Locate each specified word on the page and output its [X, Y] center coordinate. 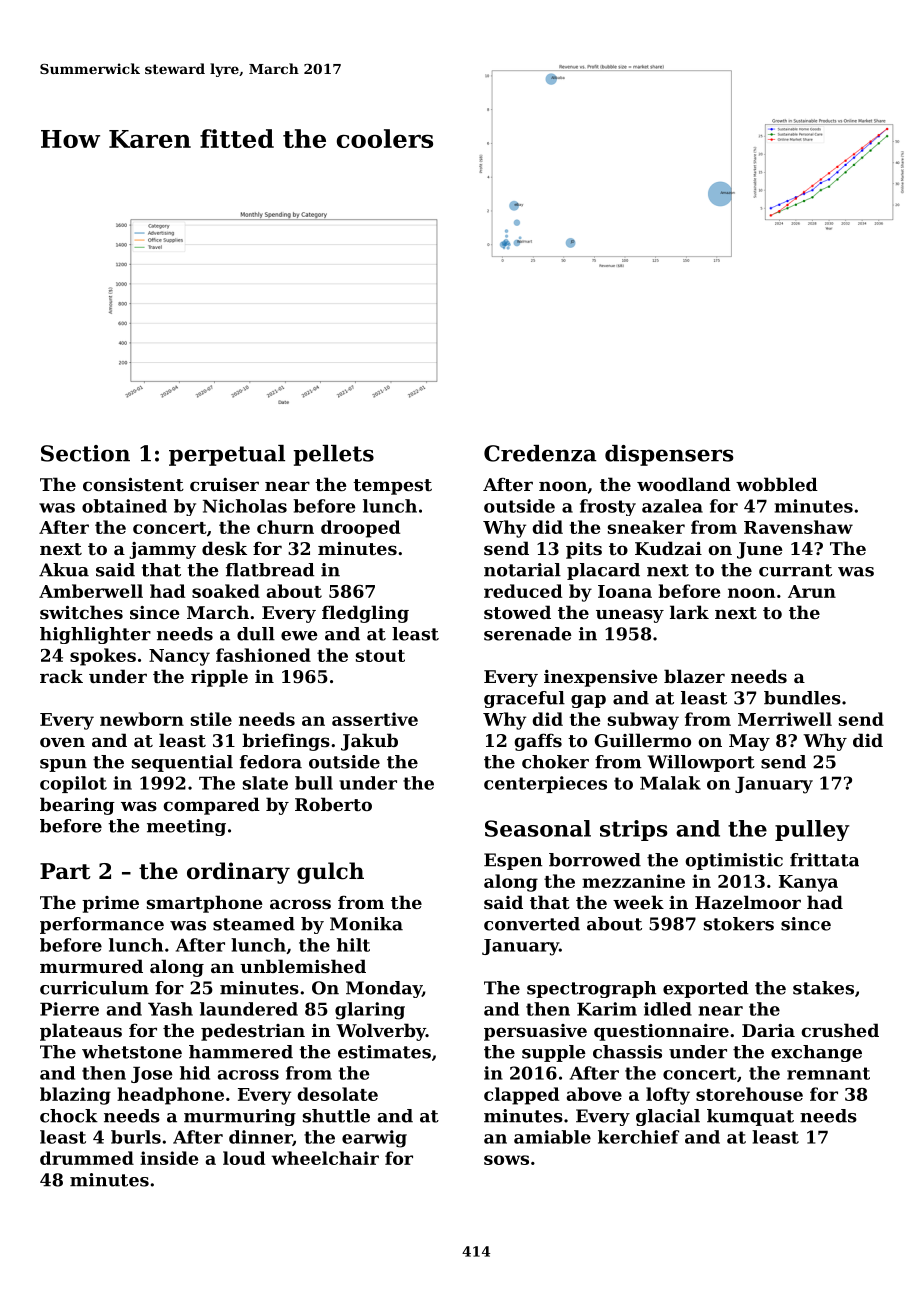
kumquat [750, 1117]
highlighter [95, 635]
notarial [522, 570]
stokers [739, 924]
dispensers [669, 455]
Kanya [808, 883]
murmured [91, 966]
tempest [392, 487]
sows [506, 1160]
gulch [330, 873]
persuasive [535, 1032]
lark [689, 612]
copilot [73, 784]
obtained [124, 506]
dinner [261, 1138]
